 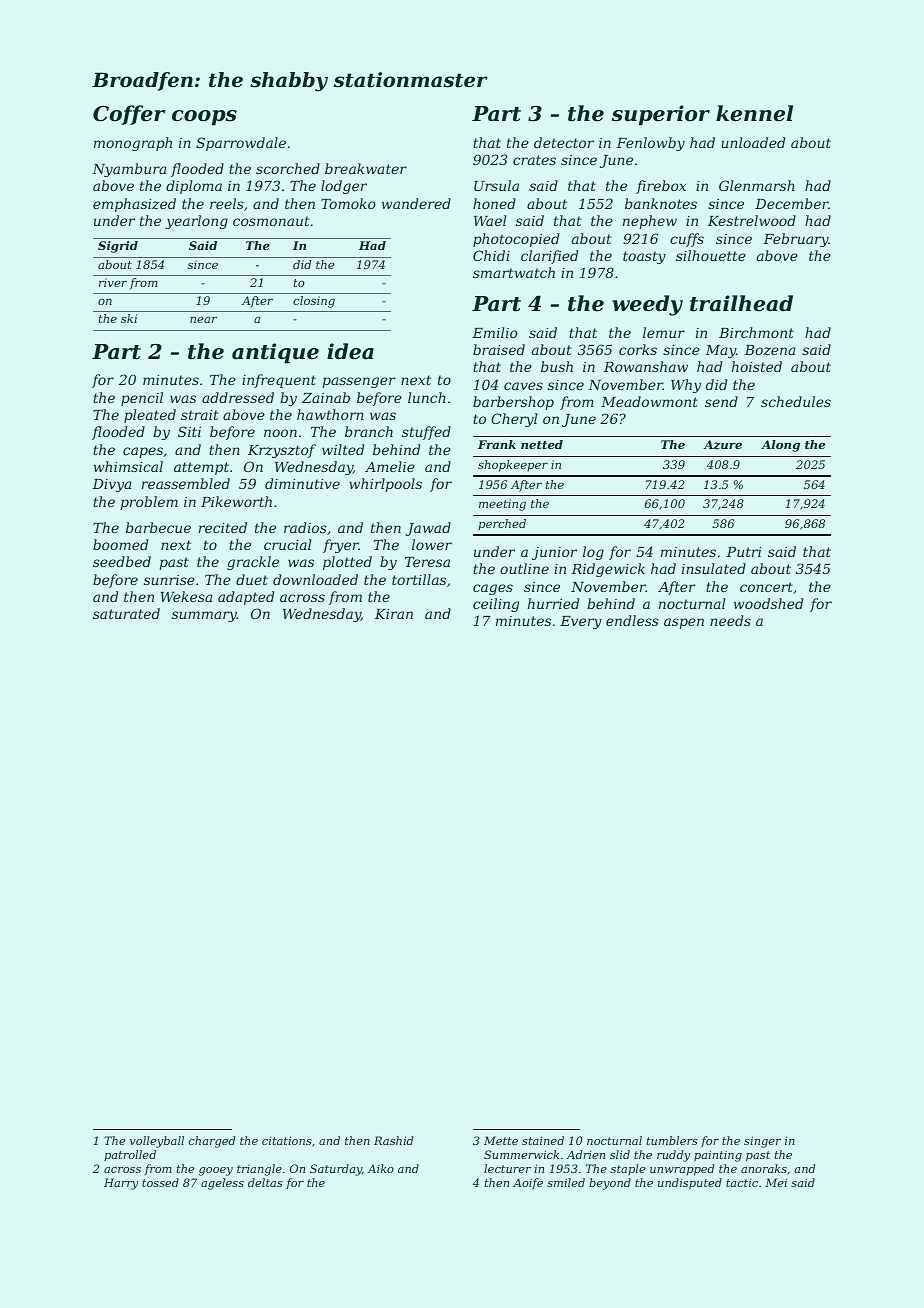 What do you see at coordinates (416, 203) in the screenshot?
I see `wandered` at bounding box center [416, 203].
